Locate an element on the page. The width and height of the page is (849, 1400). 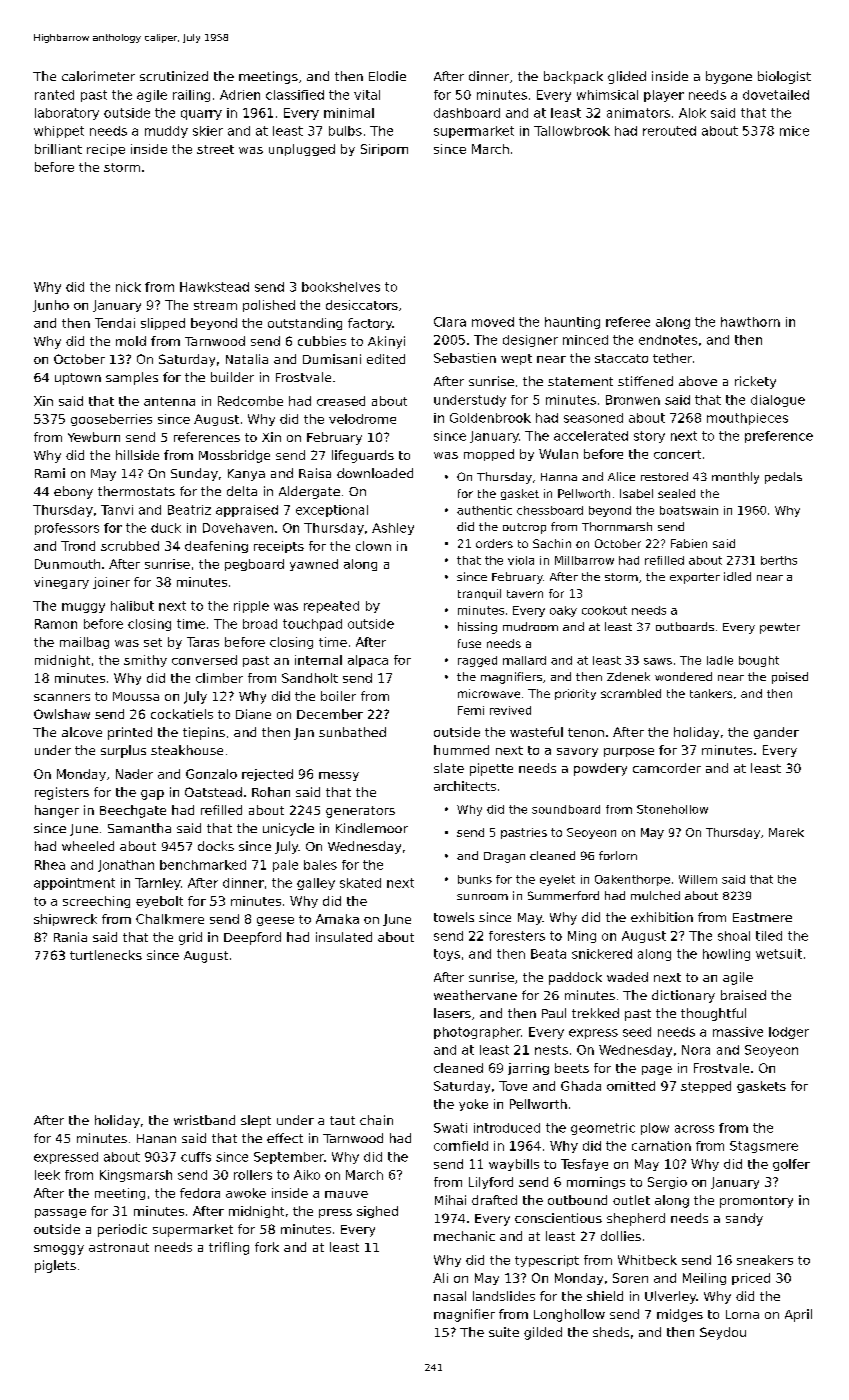
registers is located at coordinates (62, 793).
